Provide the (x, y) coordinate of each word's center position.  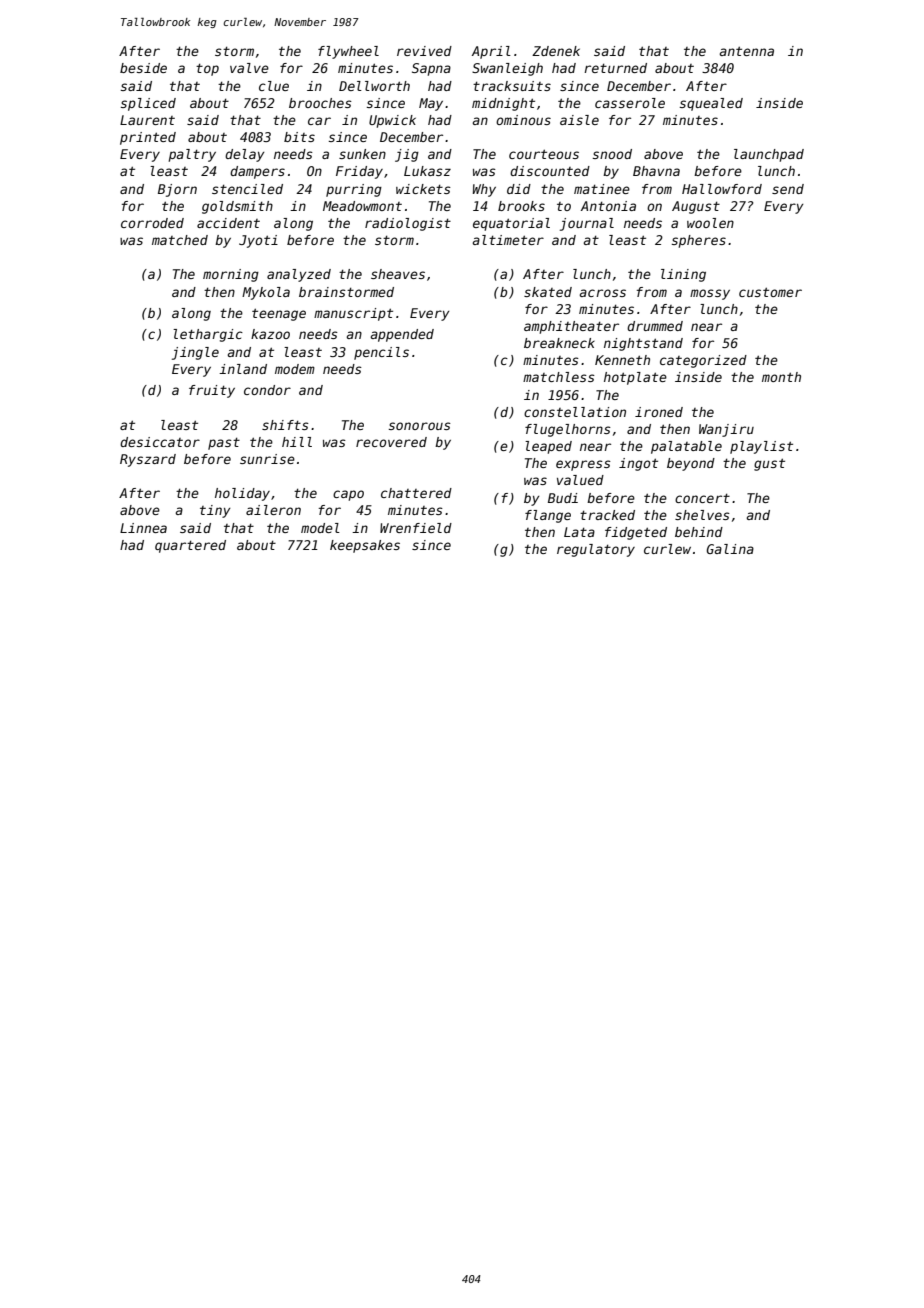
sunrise (267, 459)
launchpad (769, 155)
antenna (746, 51)
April (491, 52)
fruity (212, 391)
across (602, 293)
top (207, 69)
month (781, 377)
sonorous (420, 426)
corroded (152, 223)
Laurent (147, 120)
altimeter (508, 240)
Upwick (392, 121)
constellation (575, 412)
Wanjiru (726, 430)
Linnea (143, 528)
